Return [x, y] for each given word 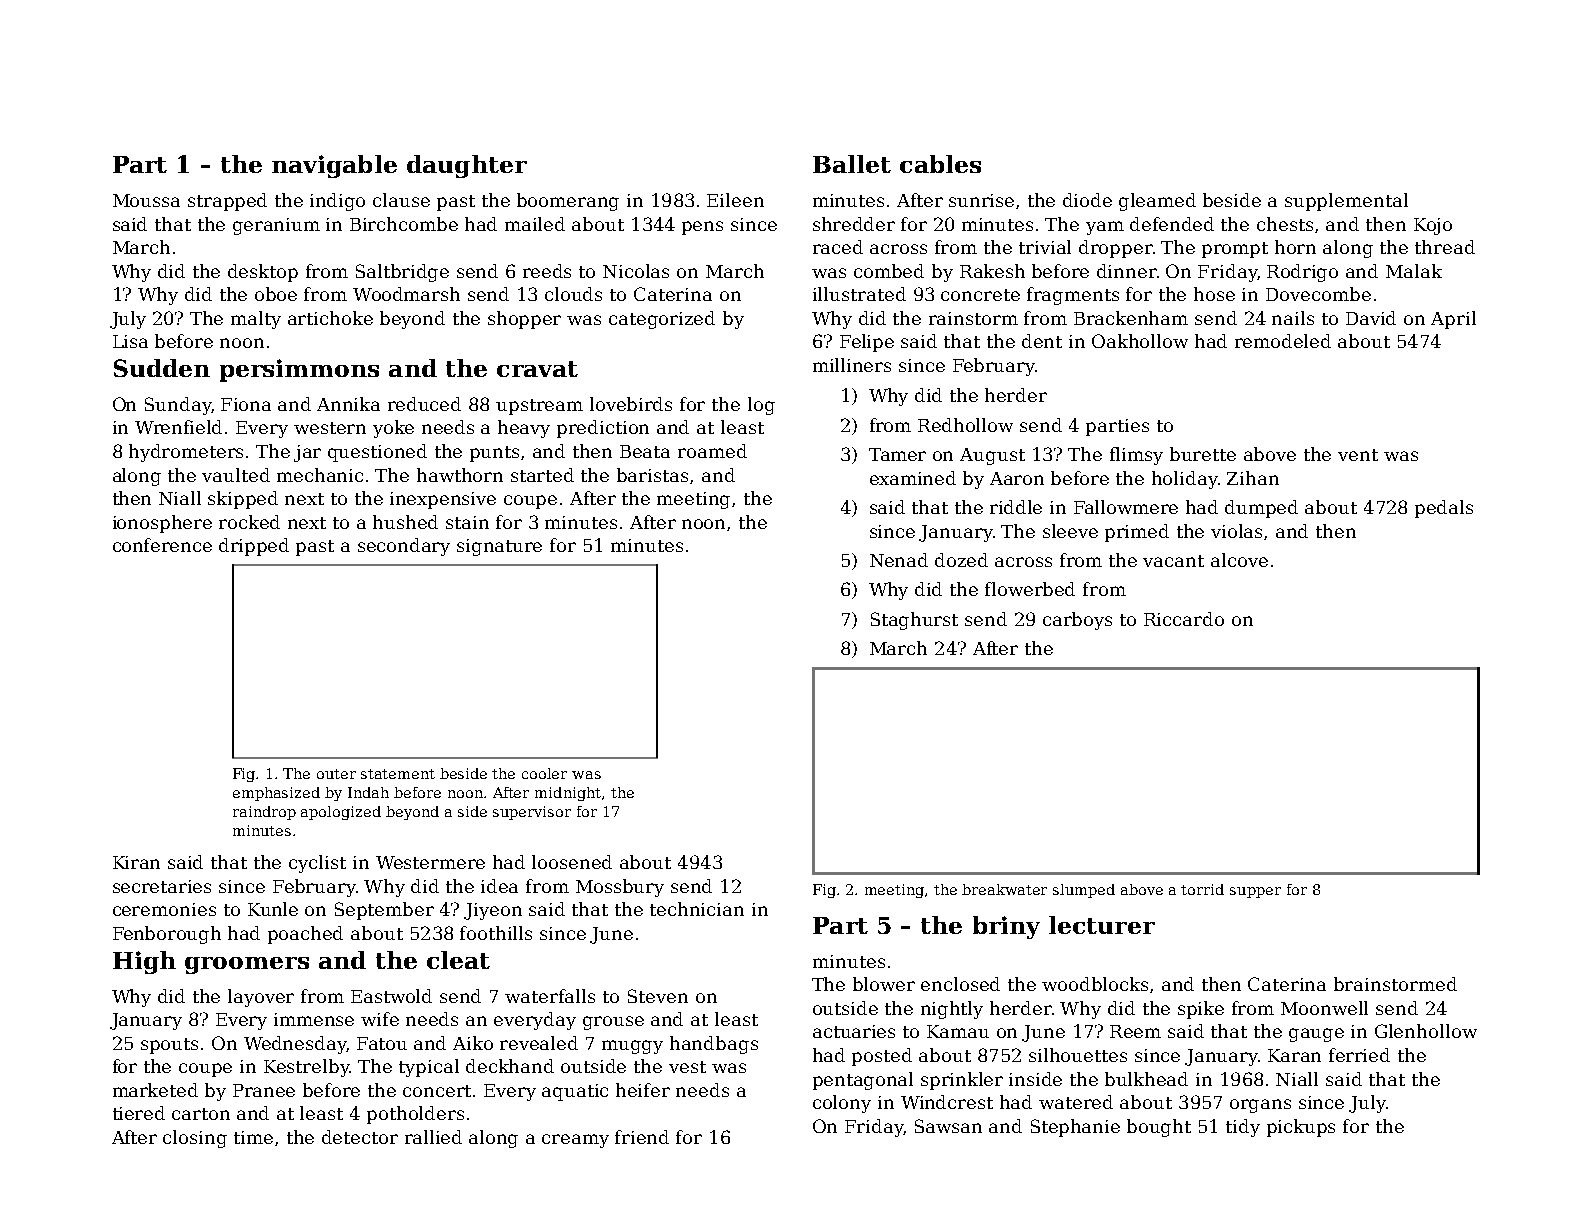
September [384, 911]
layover [261, 998]
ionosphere [162, 524]
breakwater [1004, 889]
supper [1255, 892]
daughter [467, 166]
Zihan [1253, 478]
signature [499, 547]
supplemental [1346, 202]
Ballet [852, 164]
